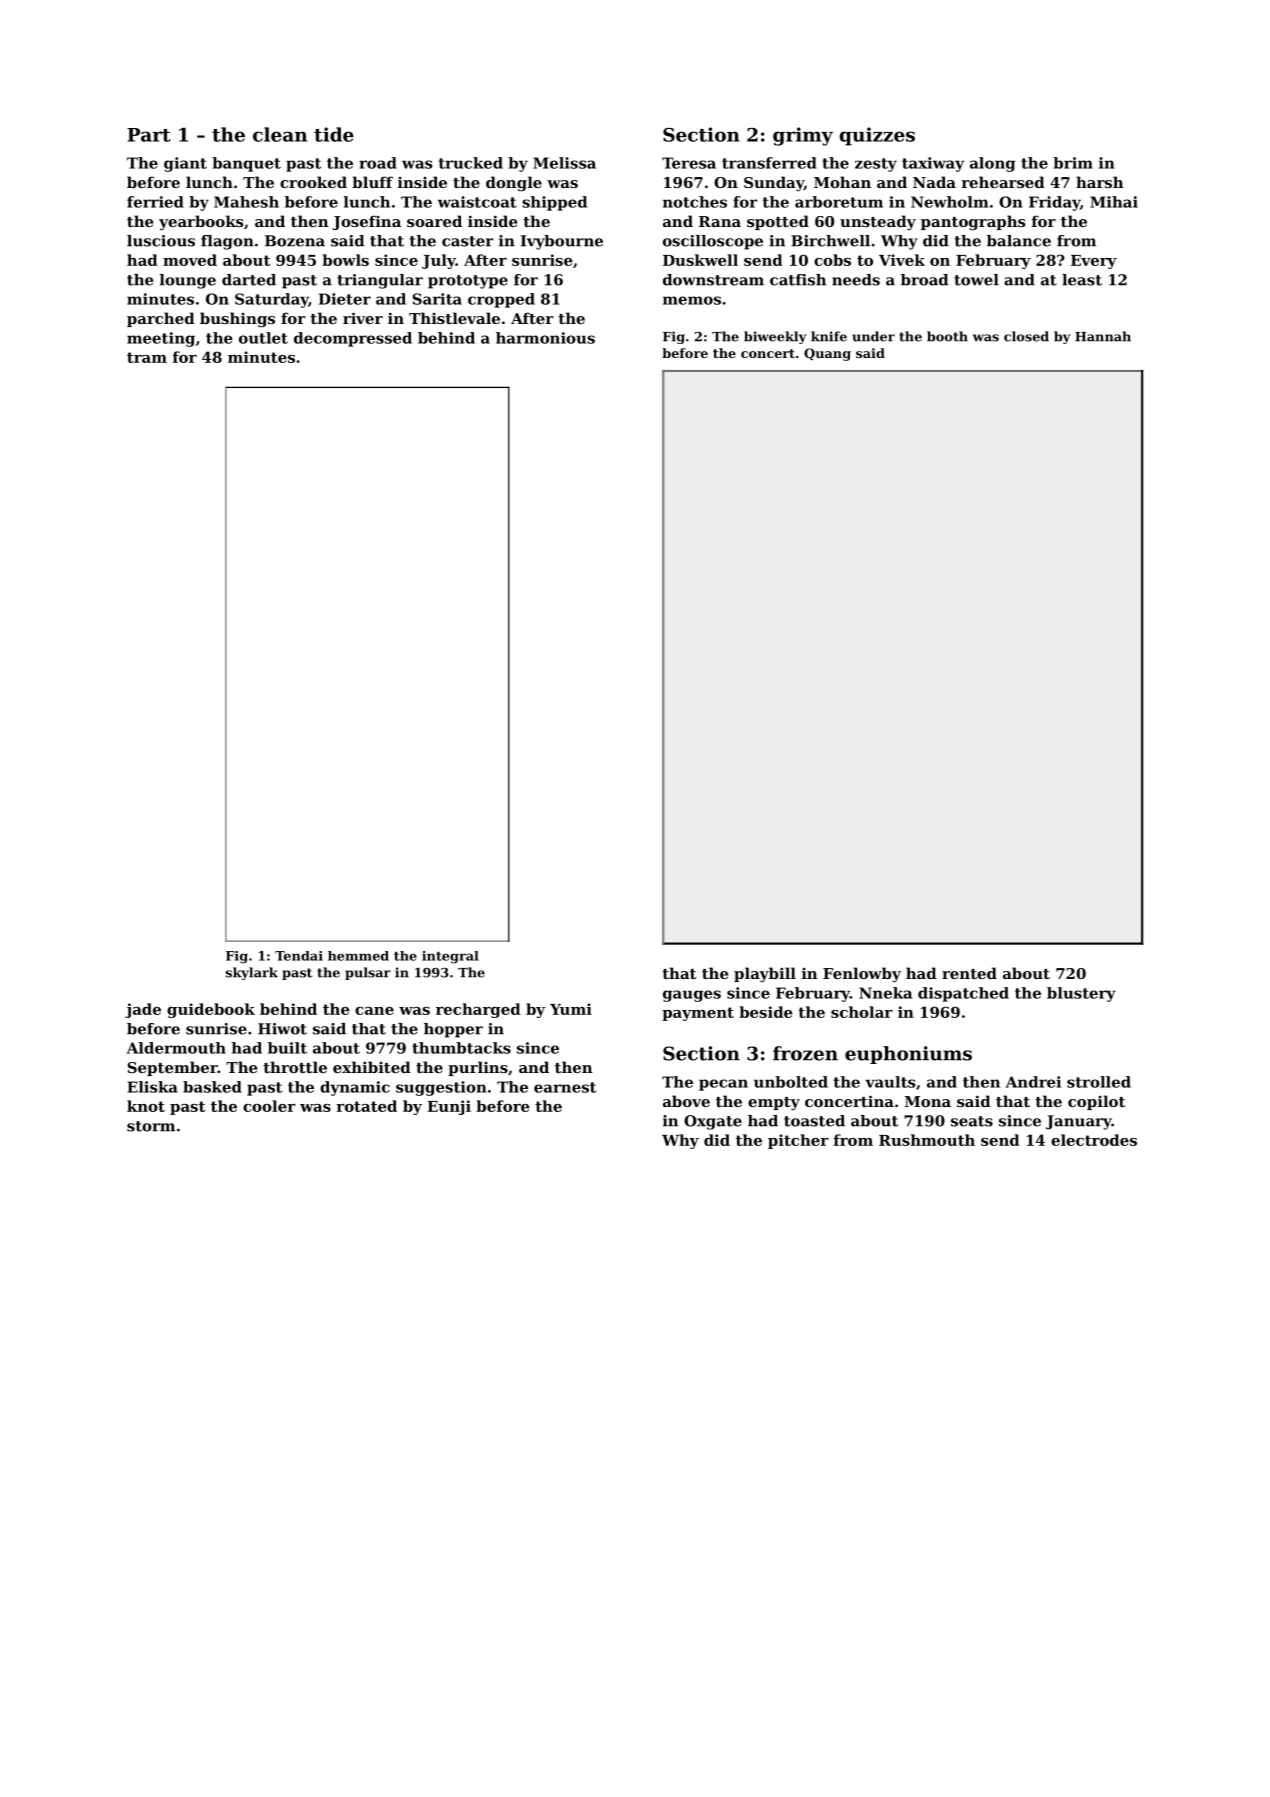  What do you see at coordinates (299, 956) in the screenshot?
I see `Tendai` at bounding box center [299, 956].
